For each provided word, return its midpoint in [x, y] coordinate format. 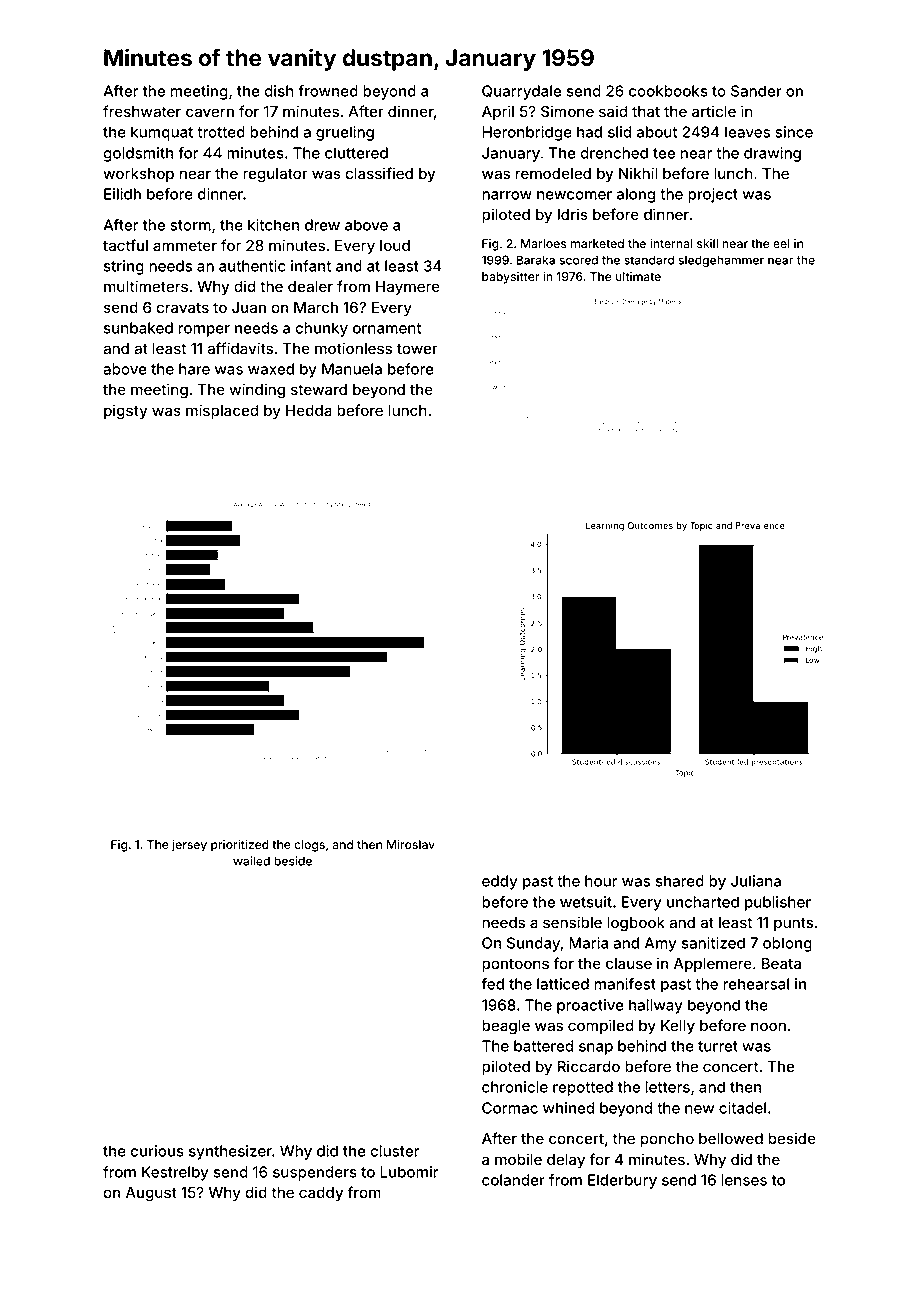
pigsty [125, 412]
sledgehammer [721, 261]
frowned [328, 91]
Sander [756, 91]
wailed [251, 861]
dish [279, 91]
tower [417, 349]
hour [601, 881]
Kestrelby [175, 1173]
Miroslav [411, 844]
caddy [321, 1194]
